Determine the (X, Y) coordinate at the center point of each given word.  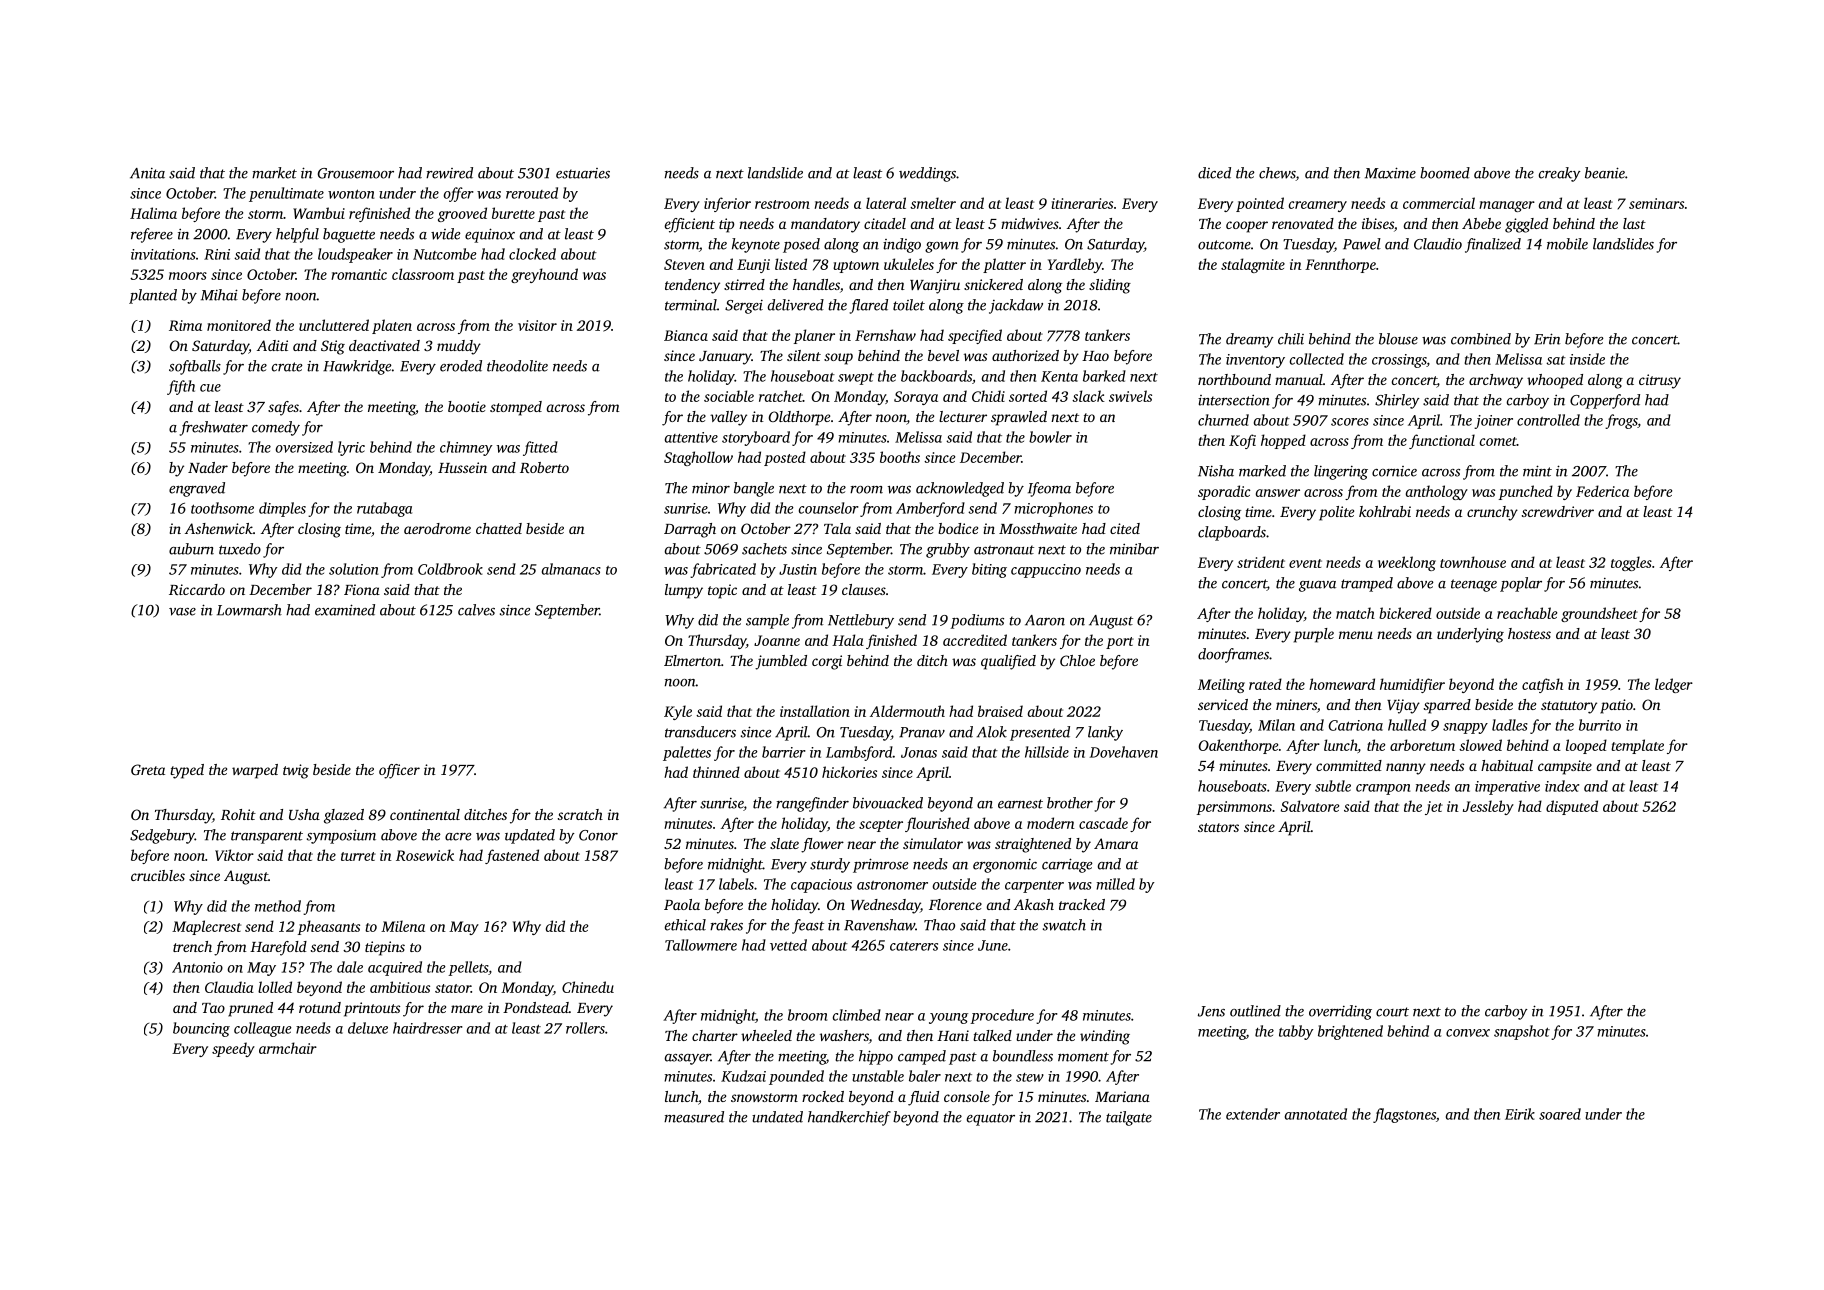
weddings (927, 174)
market (274, 173)
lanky (1105, 733)
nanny (1406, 769)
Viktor (234, 855)
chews (1277, 174)
